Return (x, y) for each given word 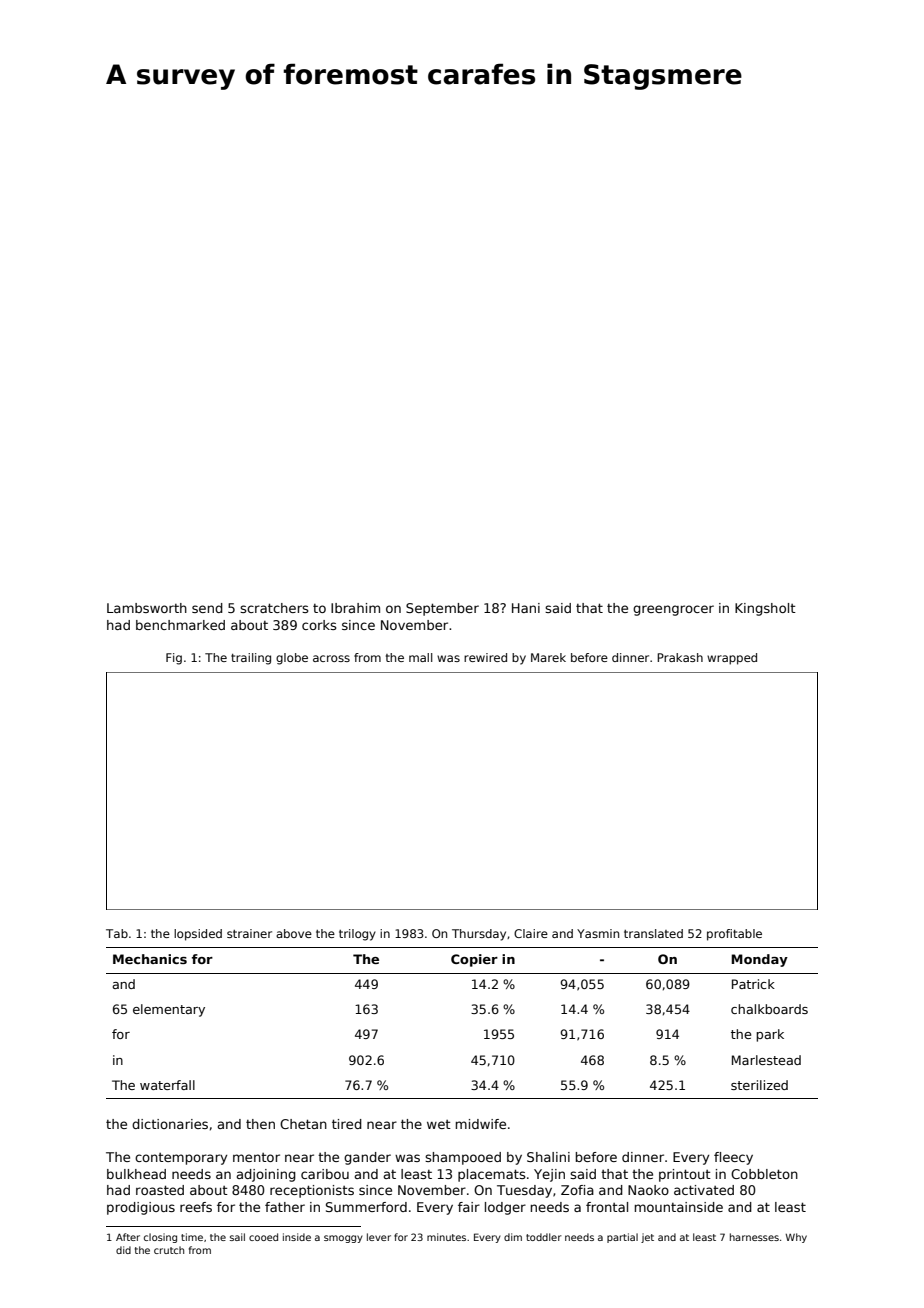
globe (292, 659)
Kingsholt (765, 609)
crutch (169, 1250)
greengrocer (673, 610)
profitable (734, 935)
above (294, 933)
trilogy (357, 935)
